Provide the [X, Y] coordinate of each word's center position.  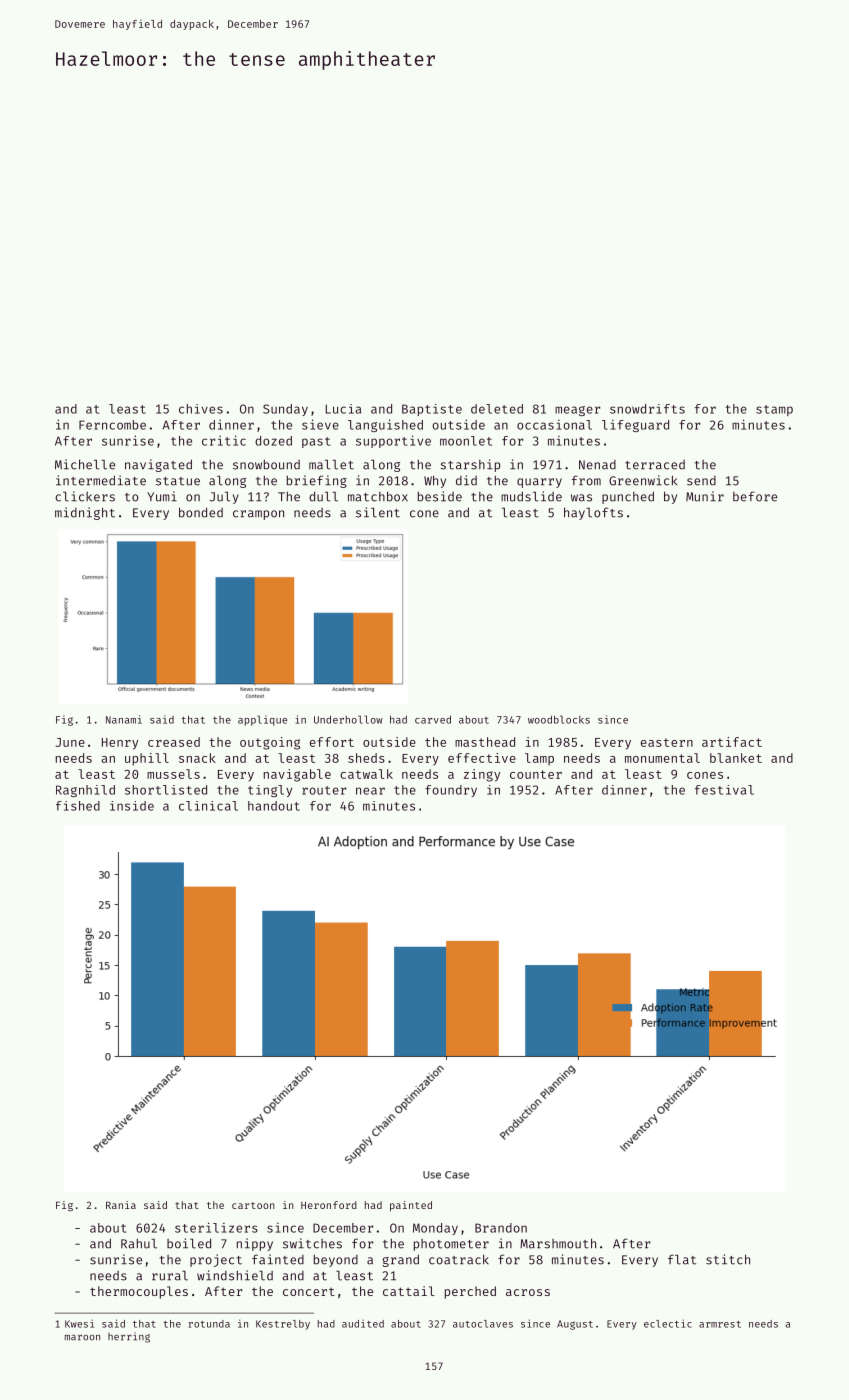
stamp [774, 410]
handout [274, 806]
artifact [732, 742]
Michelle [85, 464]
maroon [82, 1338]
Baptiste [432, 410]
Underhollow [348, 719]
